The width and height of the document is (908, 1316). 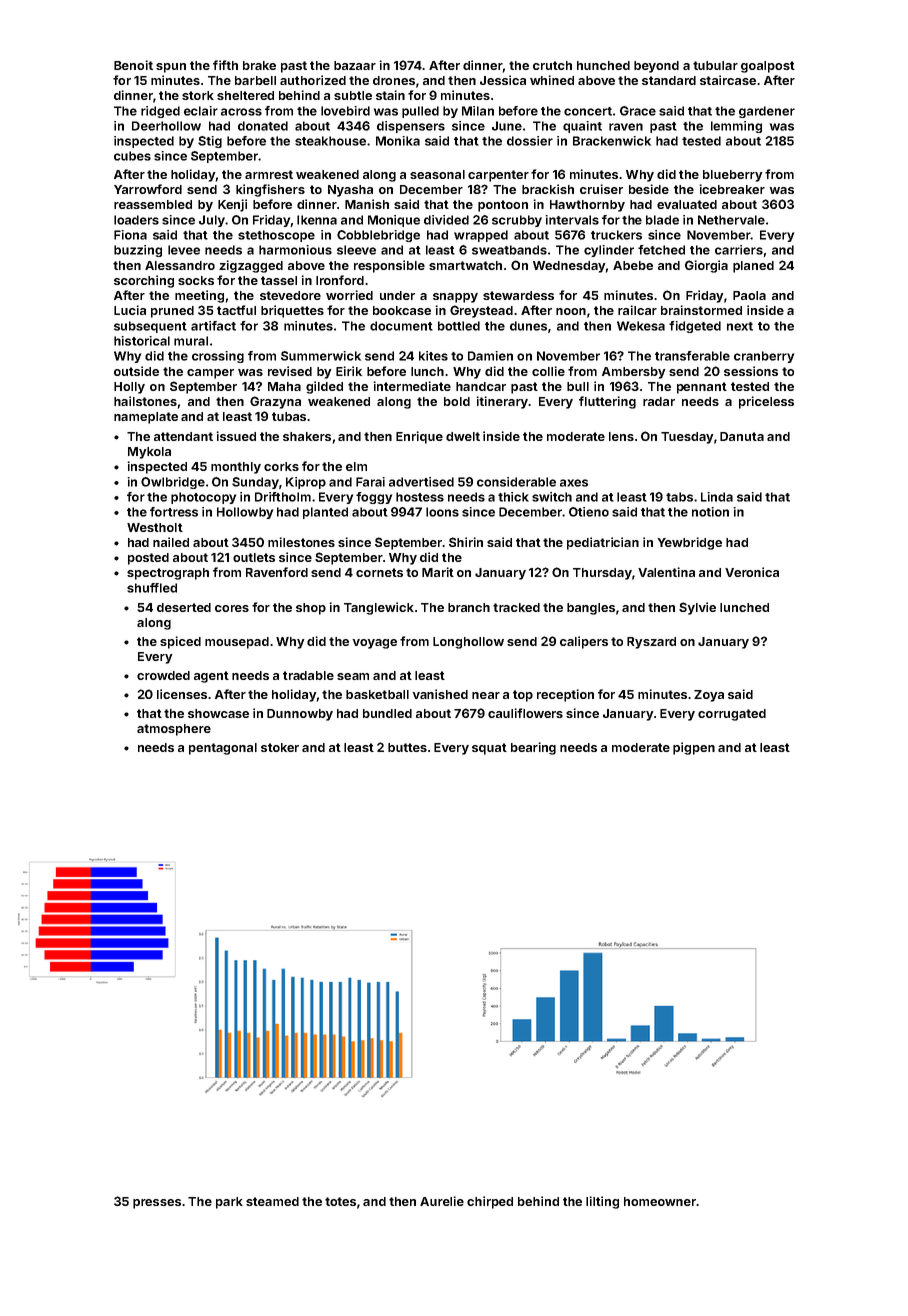 What do you see at coordinates (753, 267) in the document?
I see `planed` at bounding box center [753, 267].
